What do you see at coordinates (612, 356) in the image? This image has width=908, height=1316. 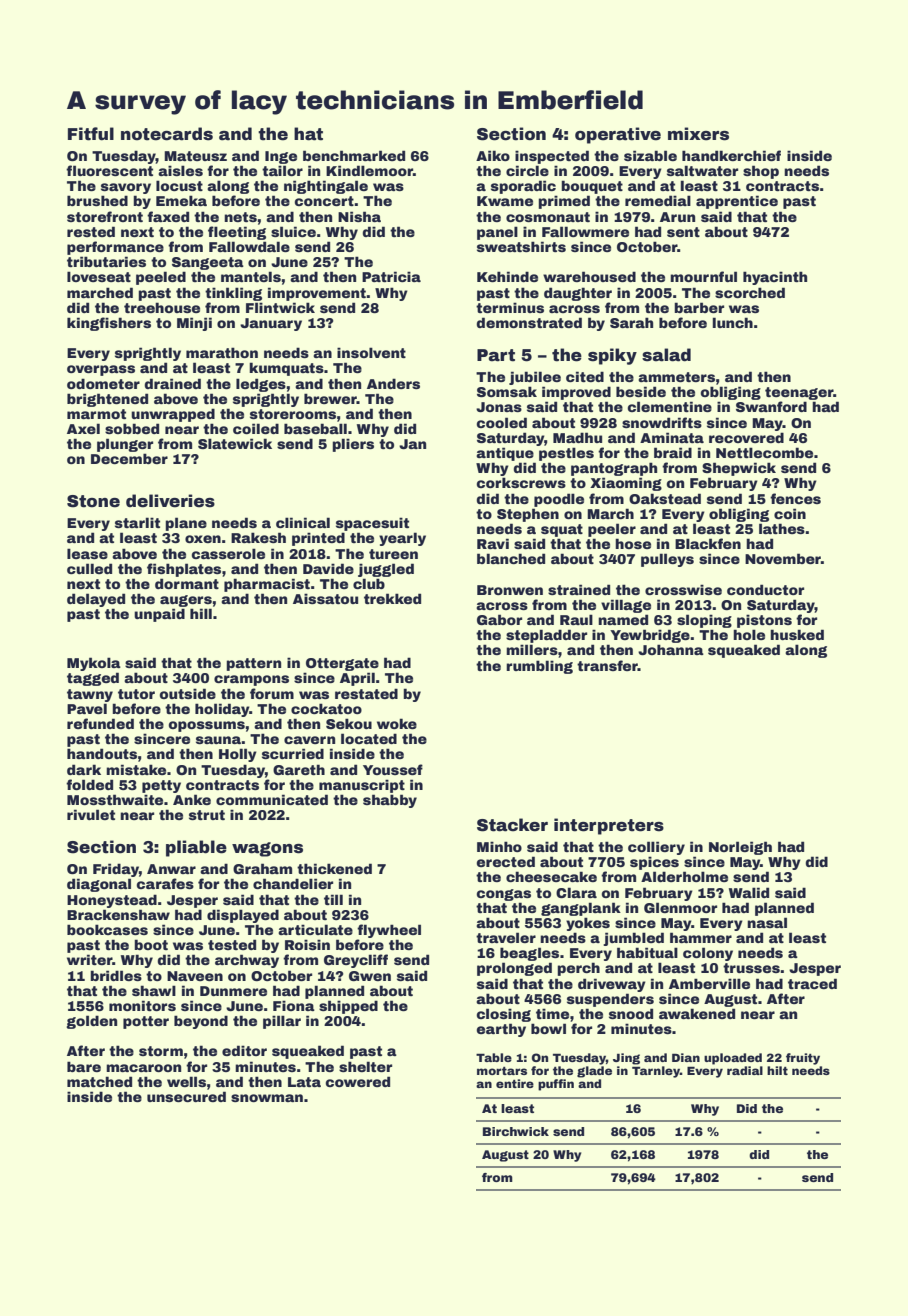 I see `spiky` at bounding box center [612, 356].
